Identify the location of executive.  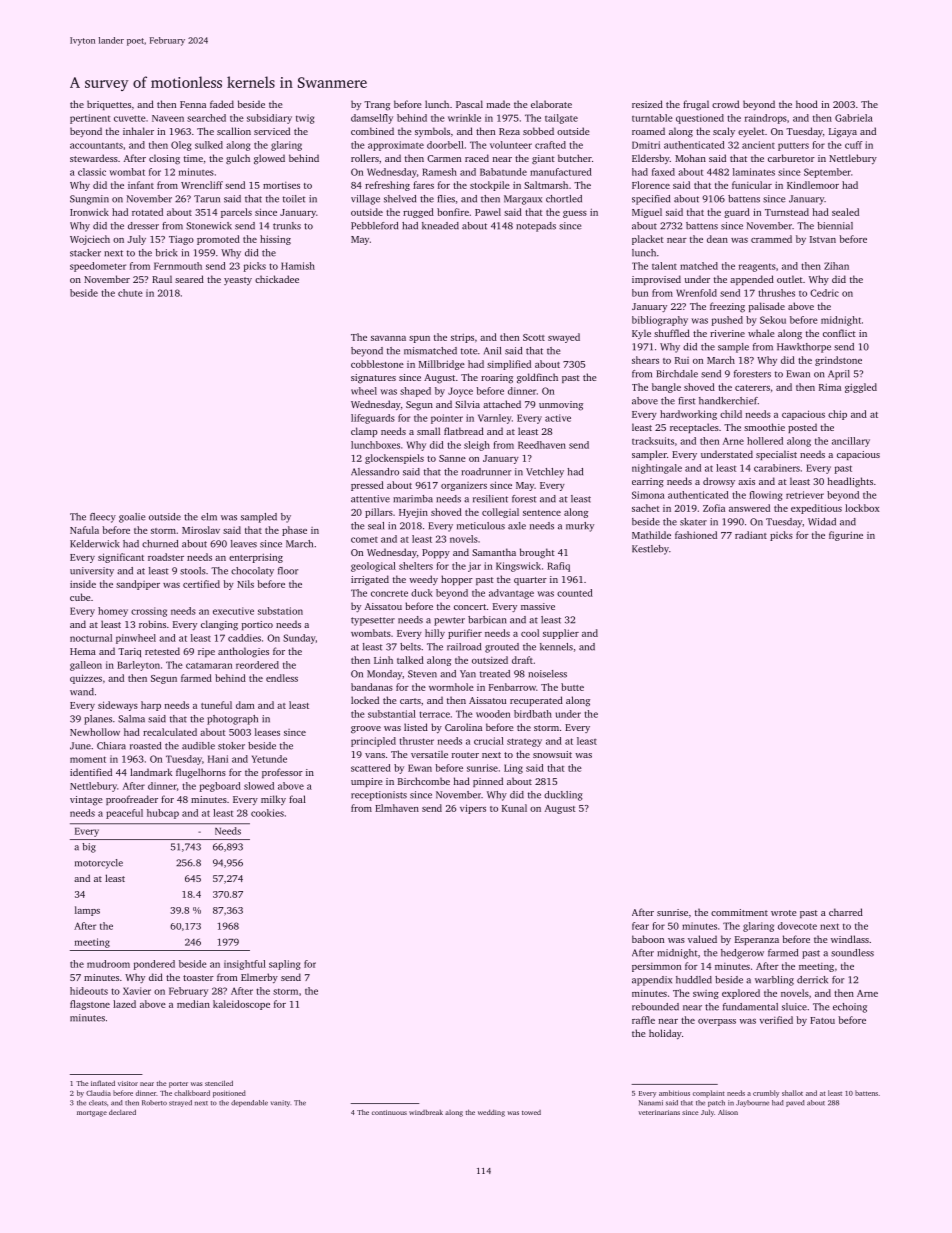
(233, 611).
